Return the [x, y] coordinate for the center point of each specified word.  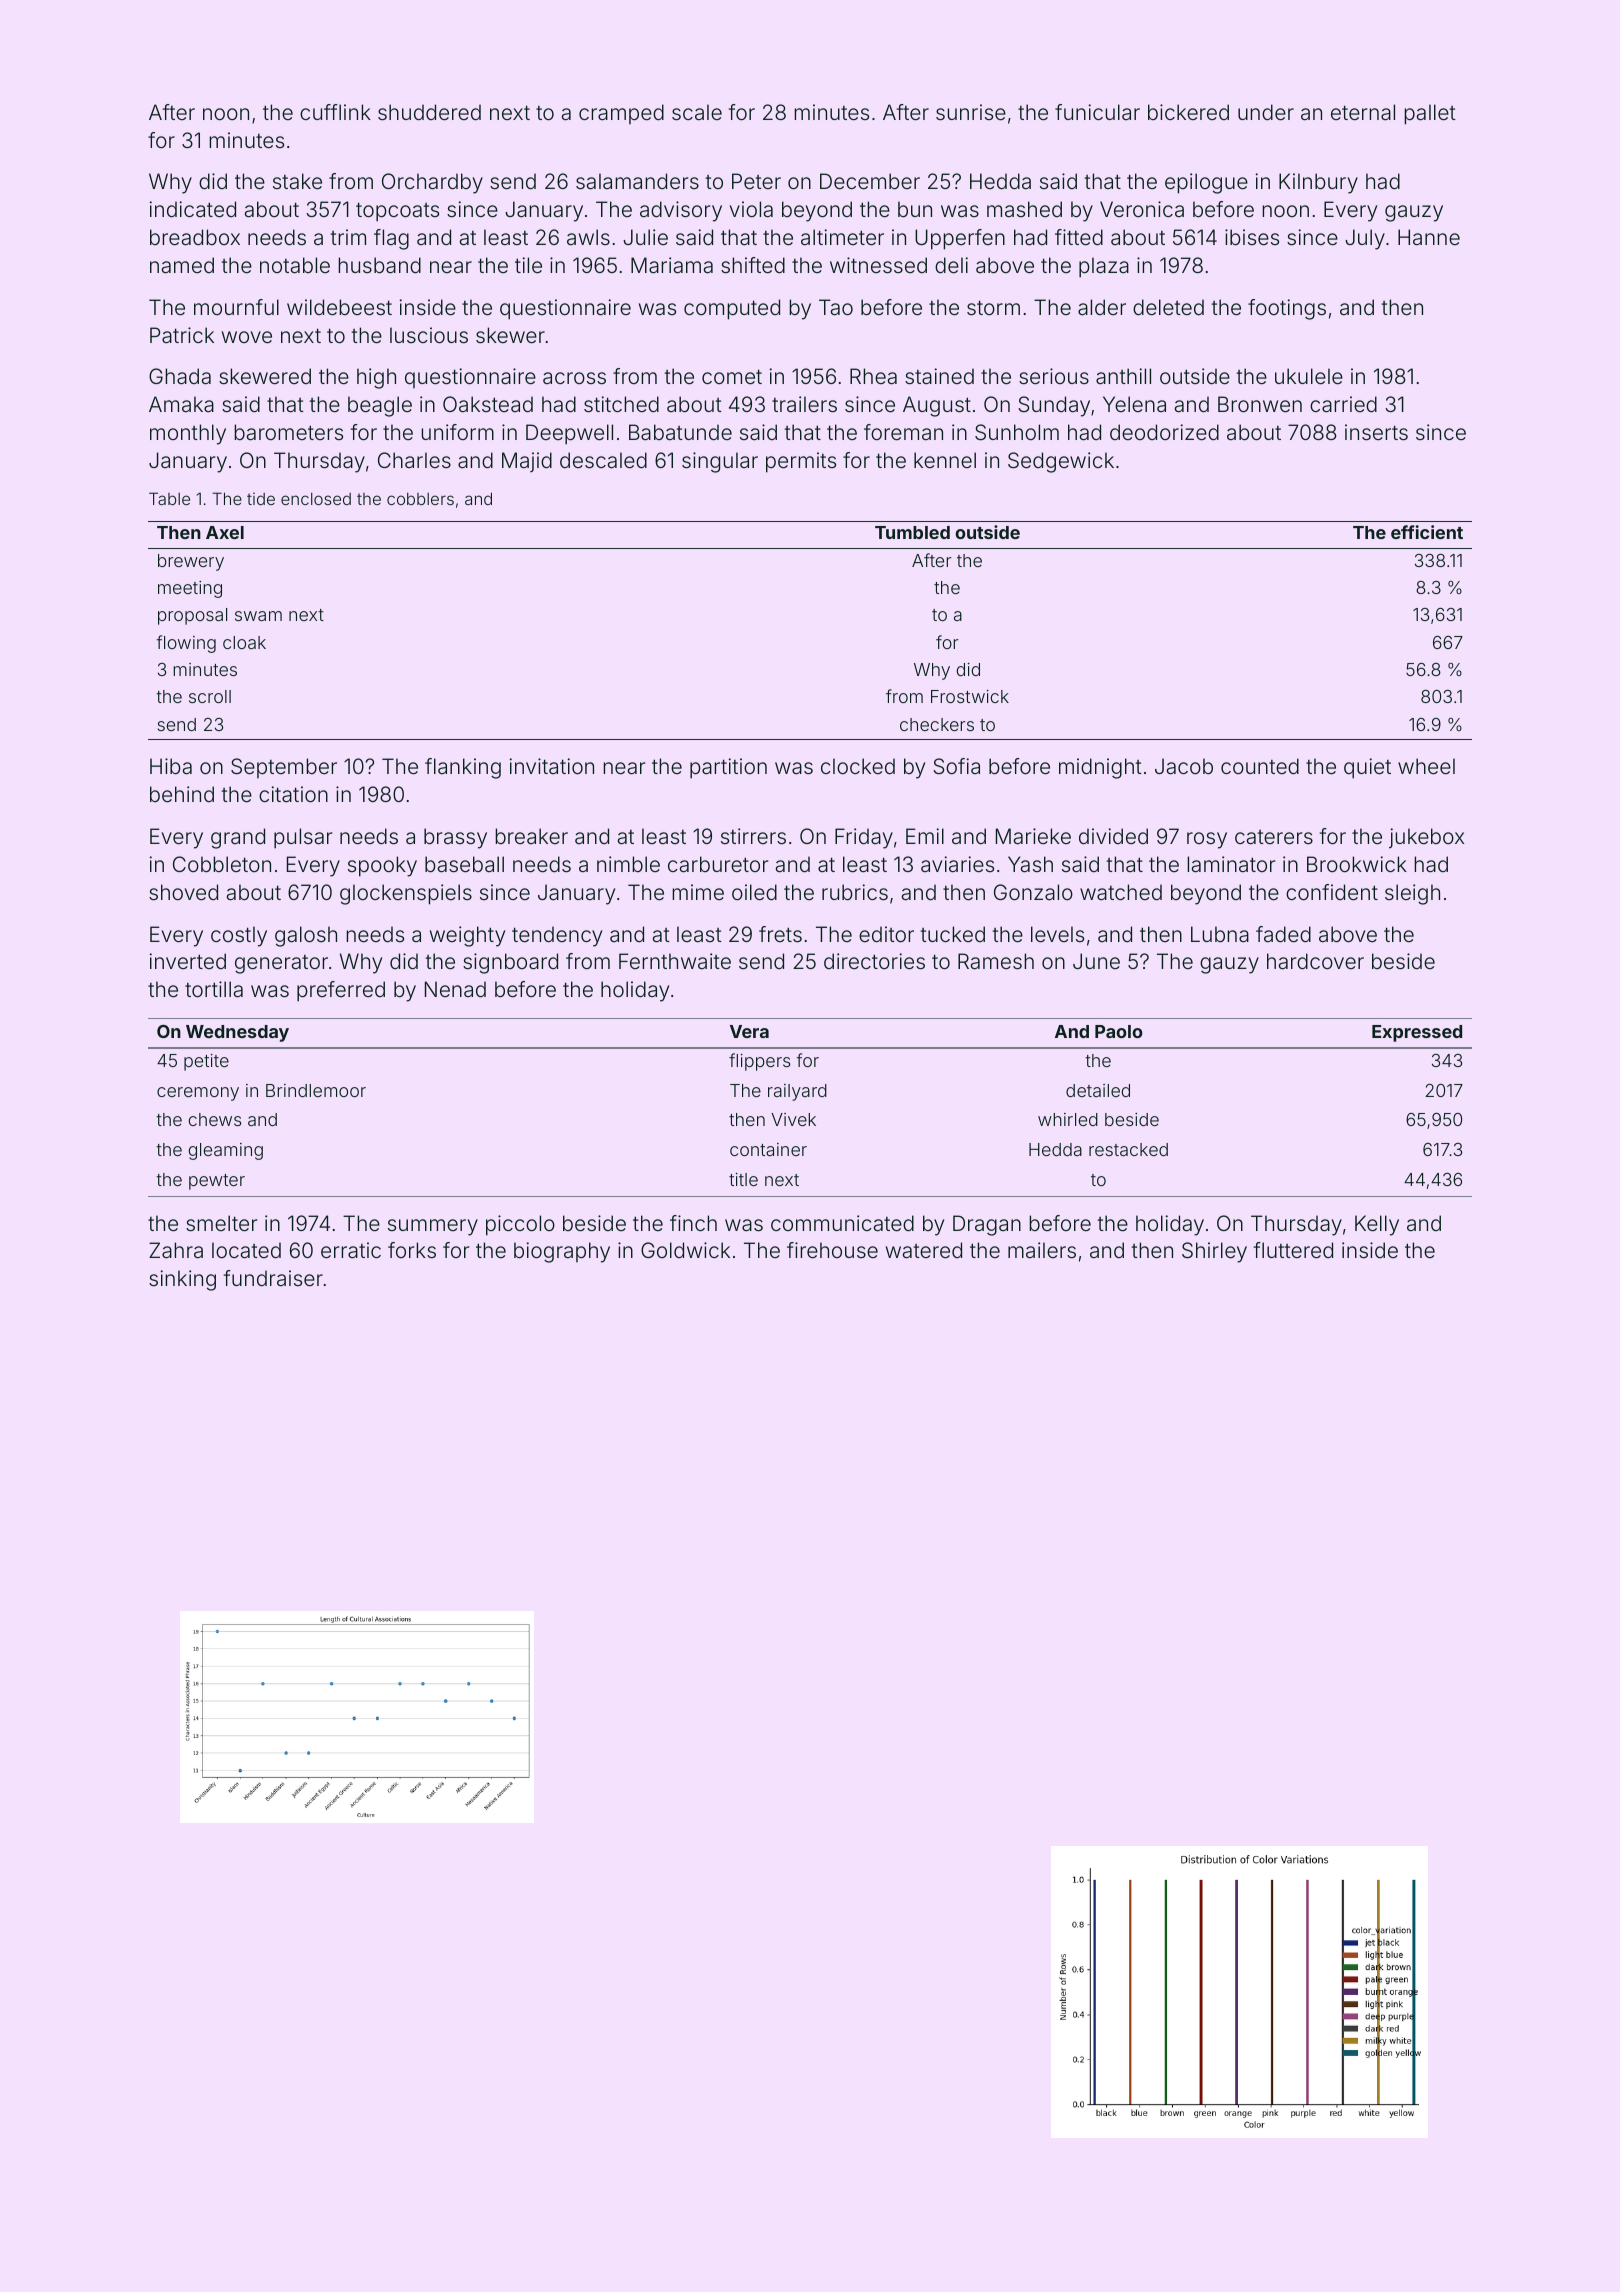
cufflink [335, 112]
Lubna [1220, 934]
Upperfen [960, 239]
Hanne [1429, 237]
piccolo [520, 1225]
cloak [244, 642]
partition [728, 768]
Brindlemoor [316, 1090]
